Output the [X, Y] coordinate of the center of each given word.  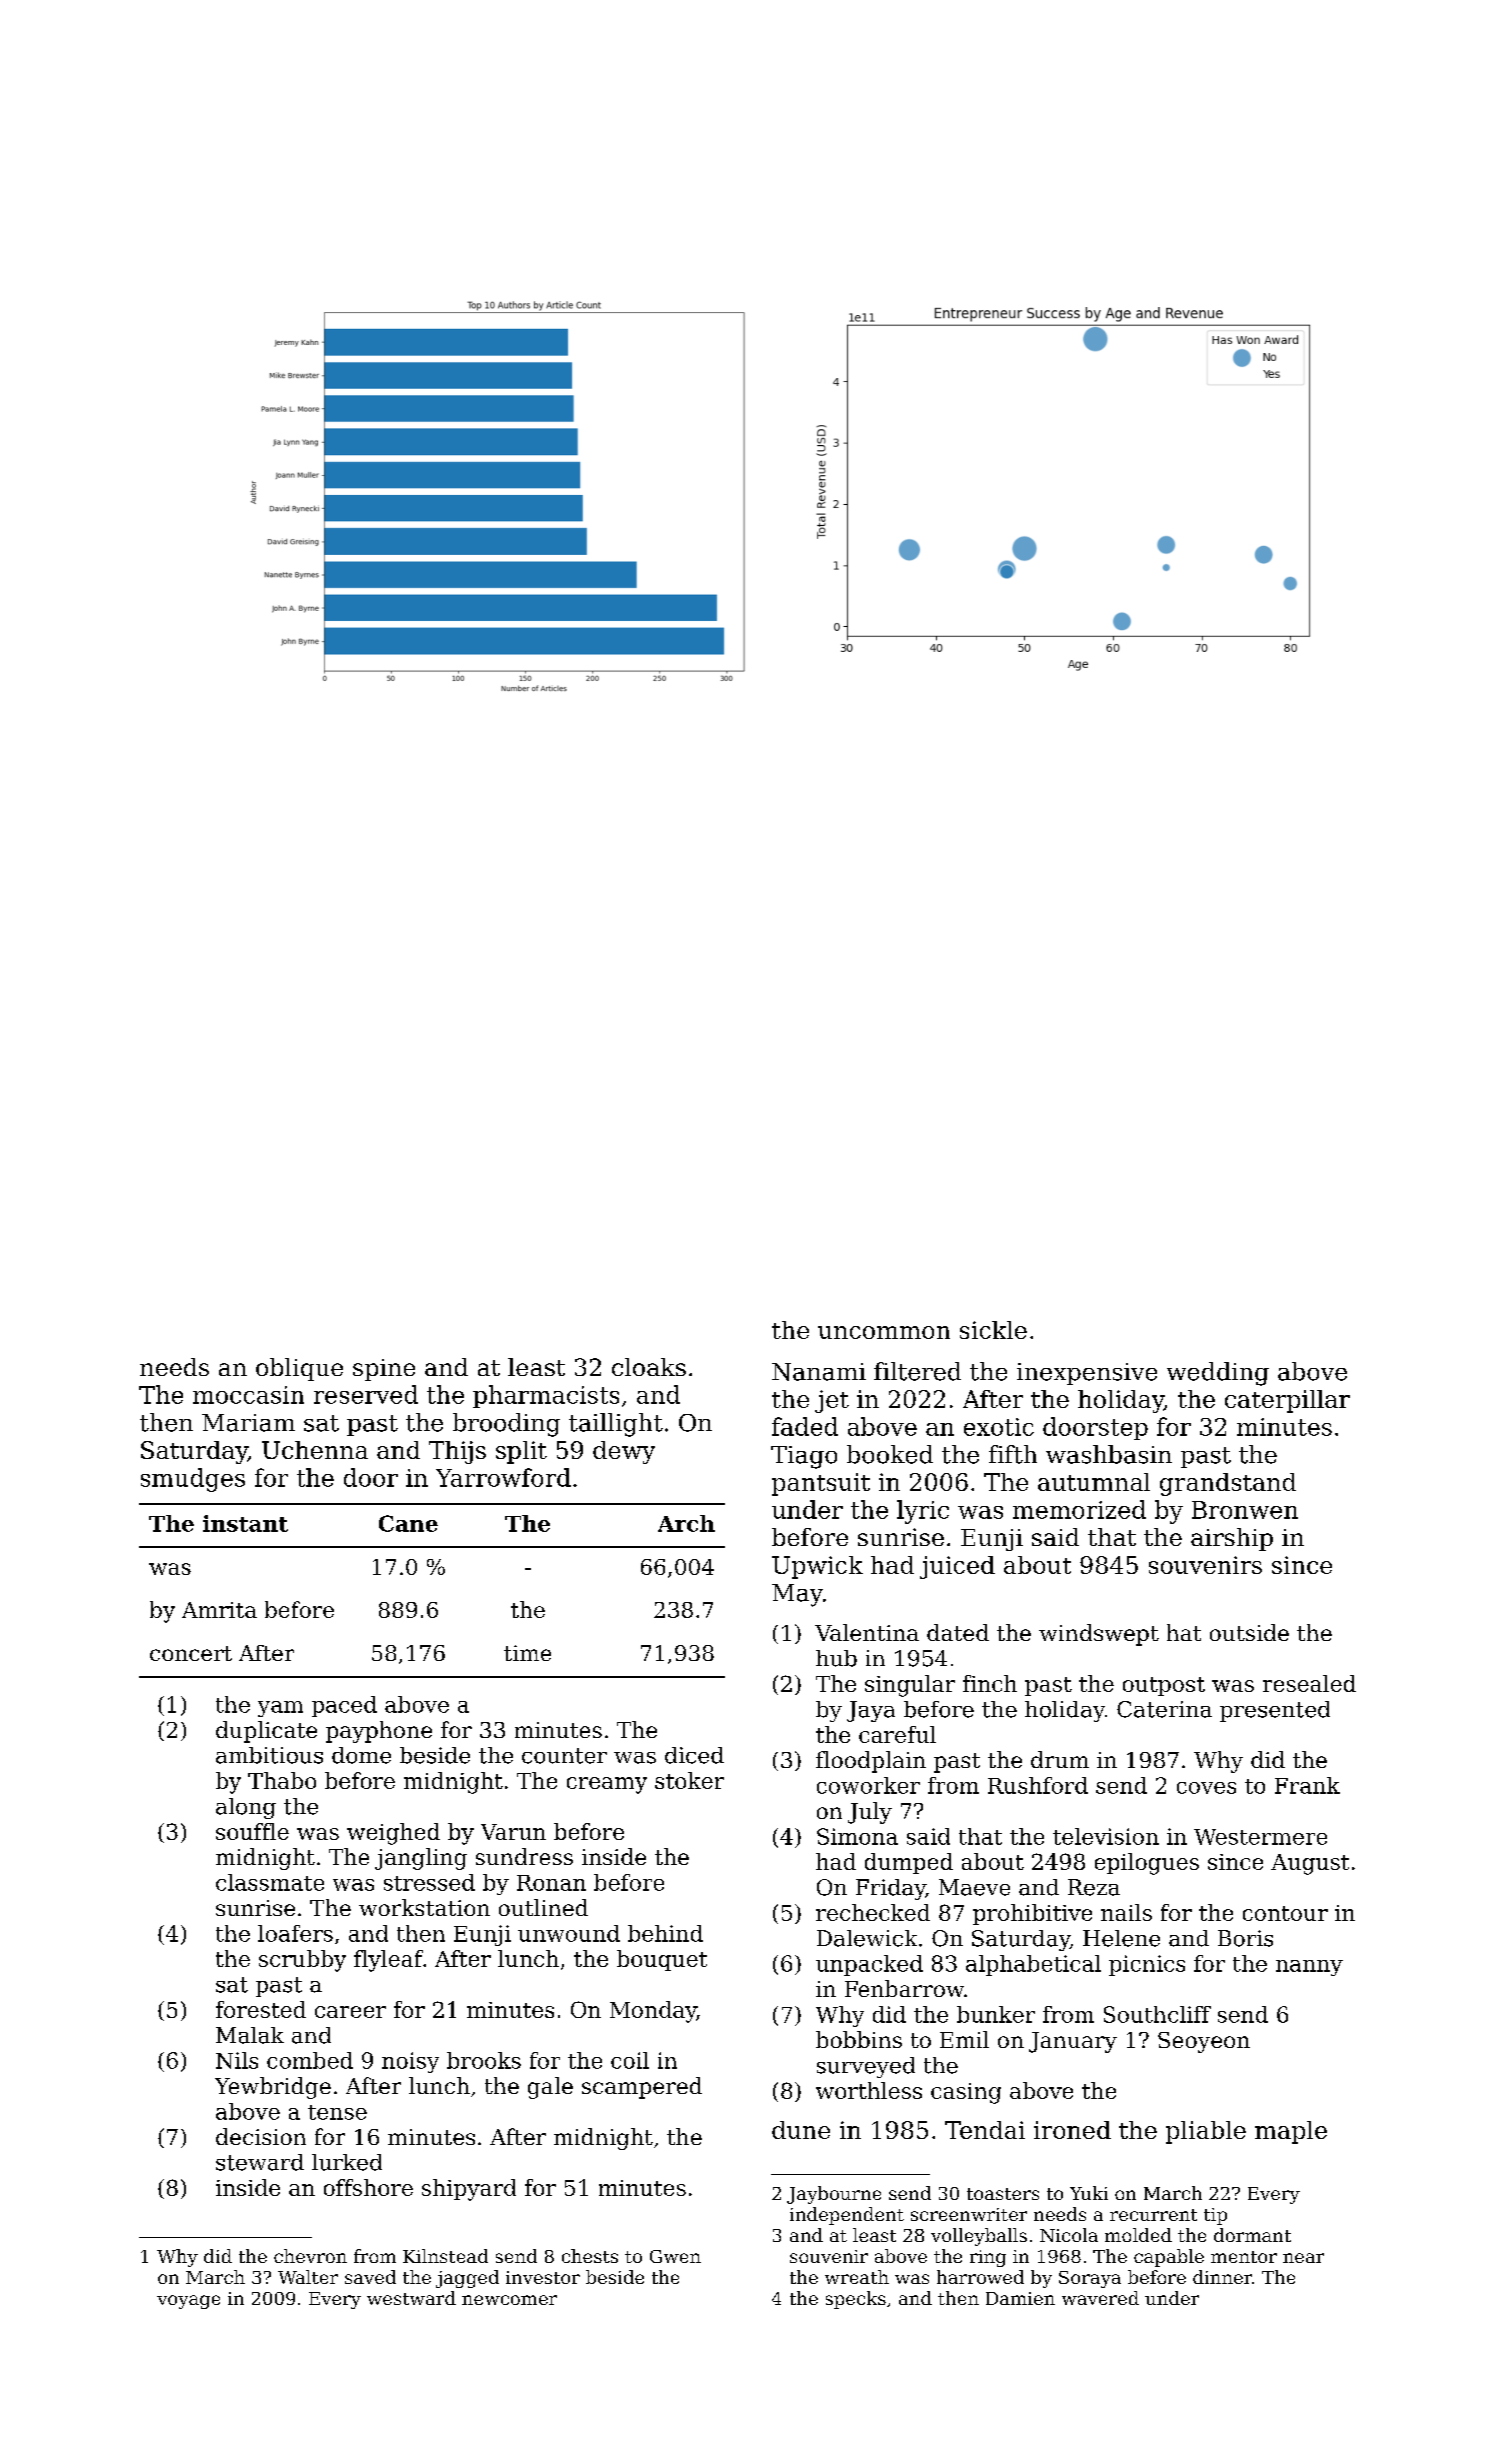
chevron [310, 2256]
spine [384, 1370]
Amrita [219, 1610]
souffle [252, 1831]
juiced [957, 1567]
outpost [1164, 1686]
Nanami [819, 1372]
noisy [410, 2062]
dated [958, 1632]
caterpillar [1287, 1401]
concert [191, 1653]
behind [665, 1933]
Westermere [1260, 1837]
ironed [1072, 2130]
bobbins [859, 2039]
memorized [1079, 1509]
